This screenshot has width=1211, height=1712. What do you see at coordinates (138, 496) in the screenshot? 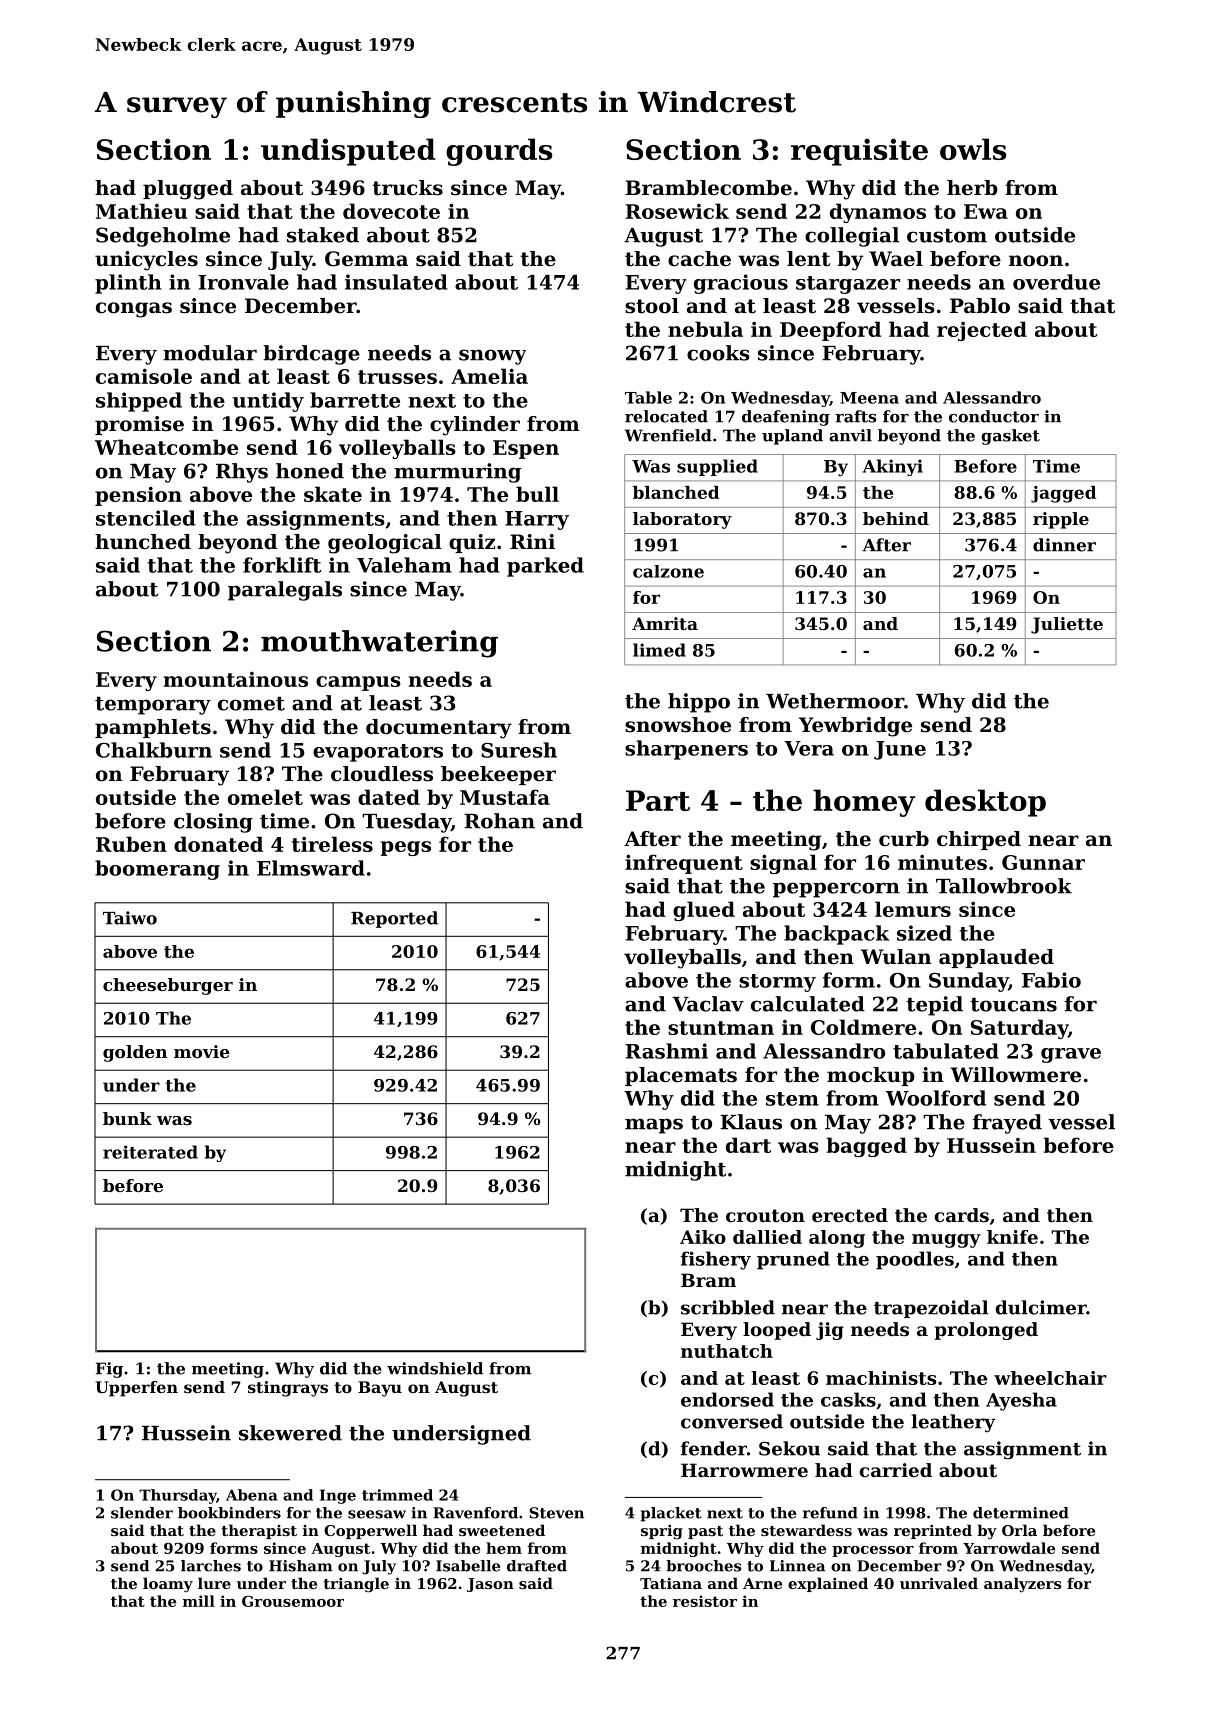
I see `pension` at bounding box center [138, 496].
